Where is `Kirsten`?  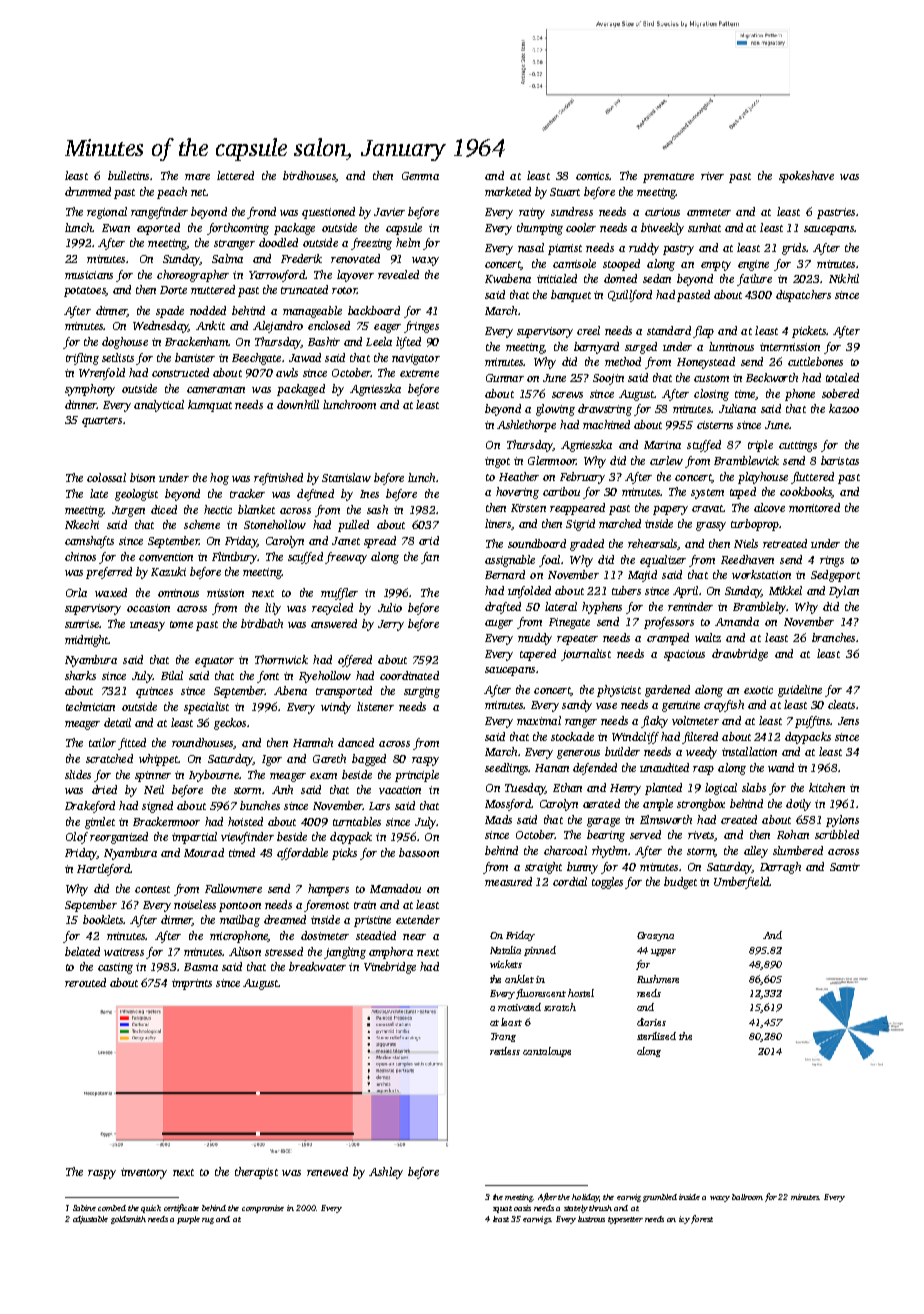 Kirsten is located at coordinates (528, 508).
